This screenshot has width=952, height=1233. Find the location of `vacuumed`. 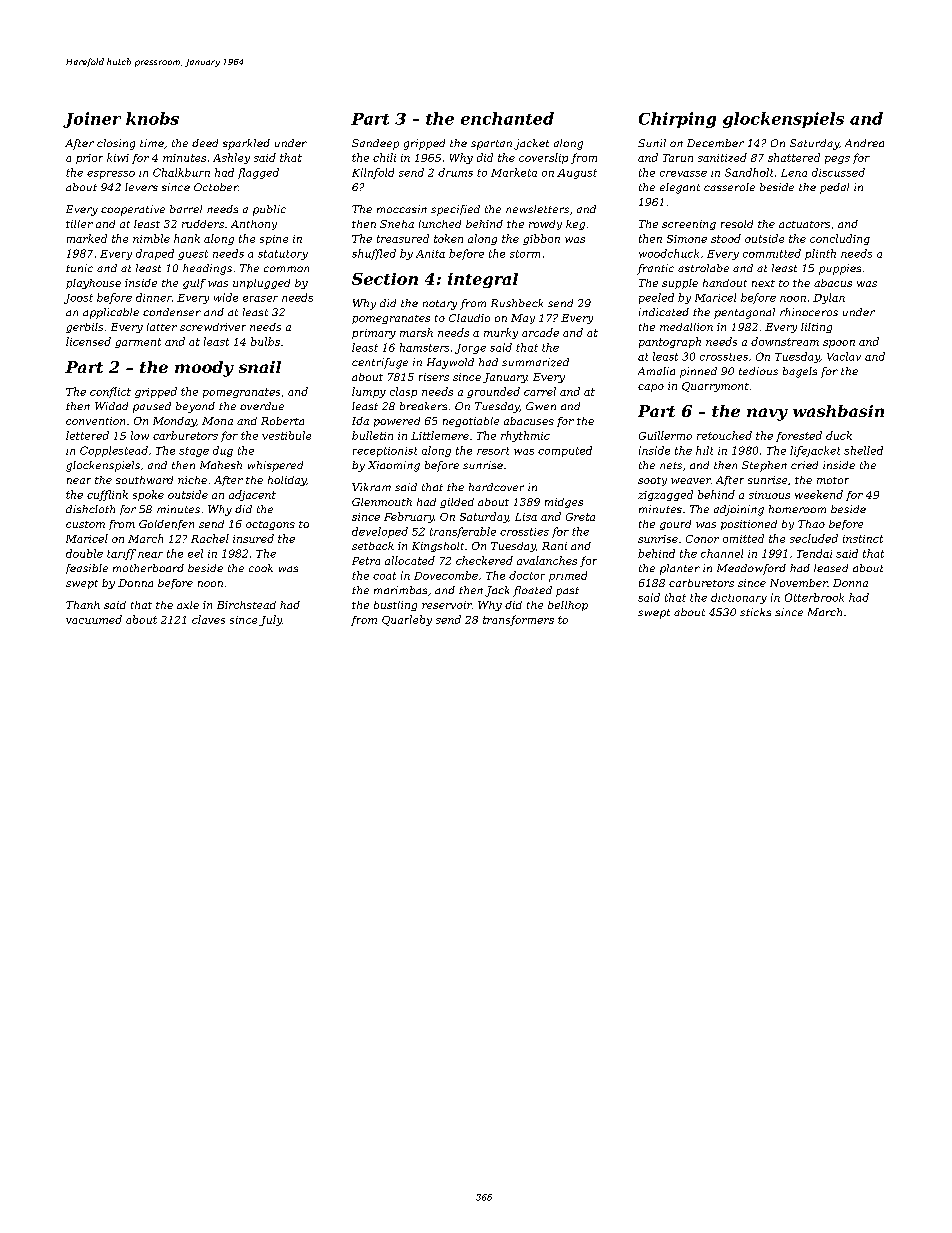

vacuumed is located at coordinates (94, 619).
